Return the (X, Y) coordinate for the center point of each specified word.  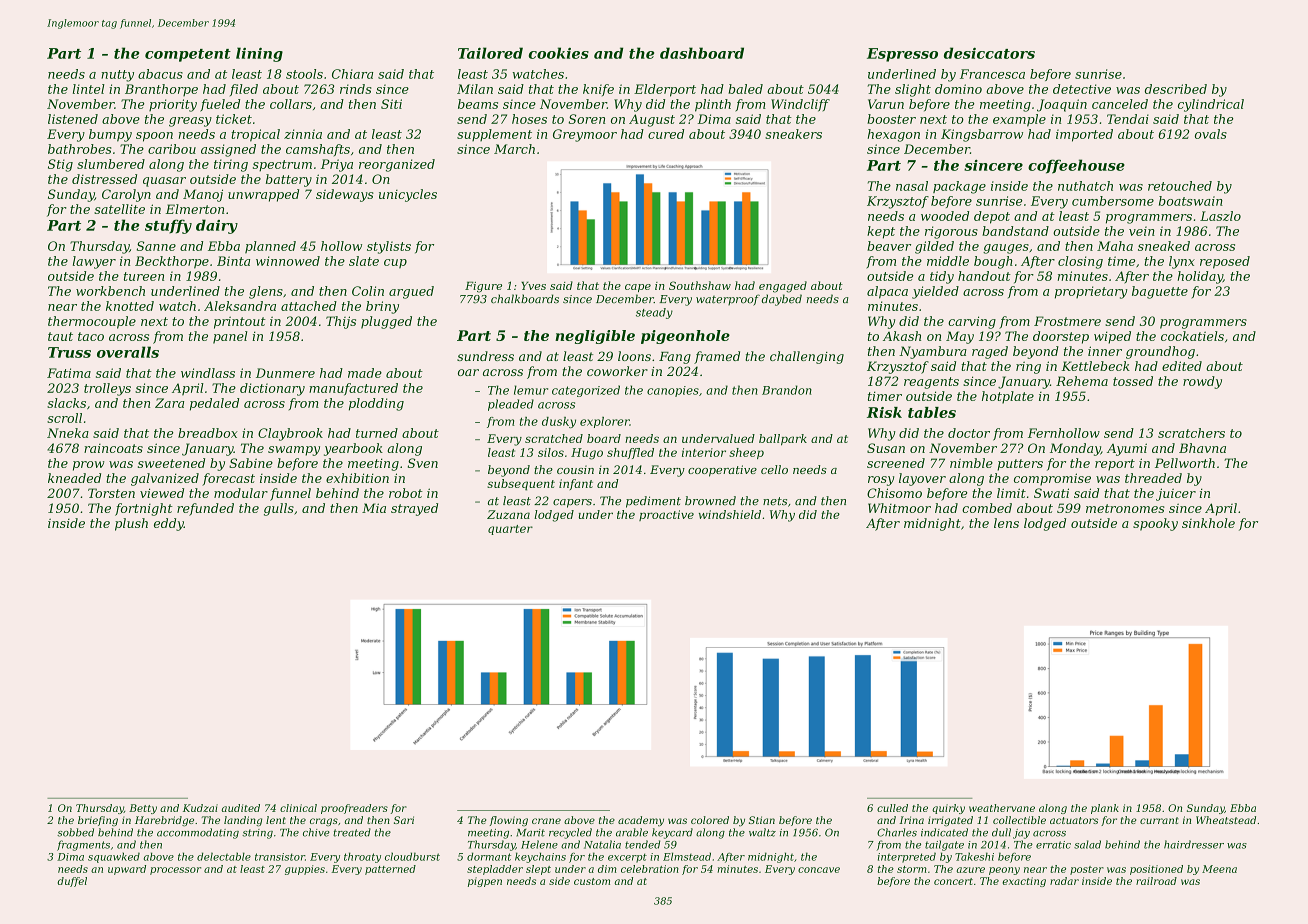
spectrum (282, 166)
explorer (605, 422)
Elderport (665, 90)
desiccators (989, 53)
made (365, 373)
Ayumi (1127, 449)
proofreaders (354, 809)
